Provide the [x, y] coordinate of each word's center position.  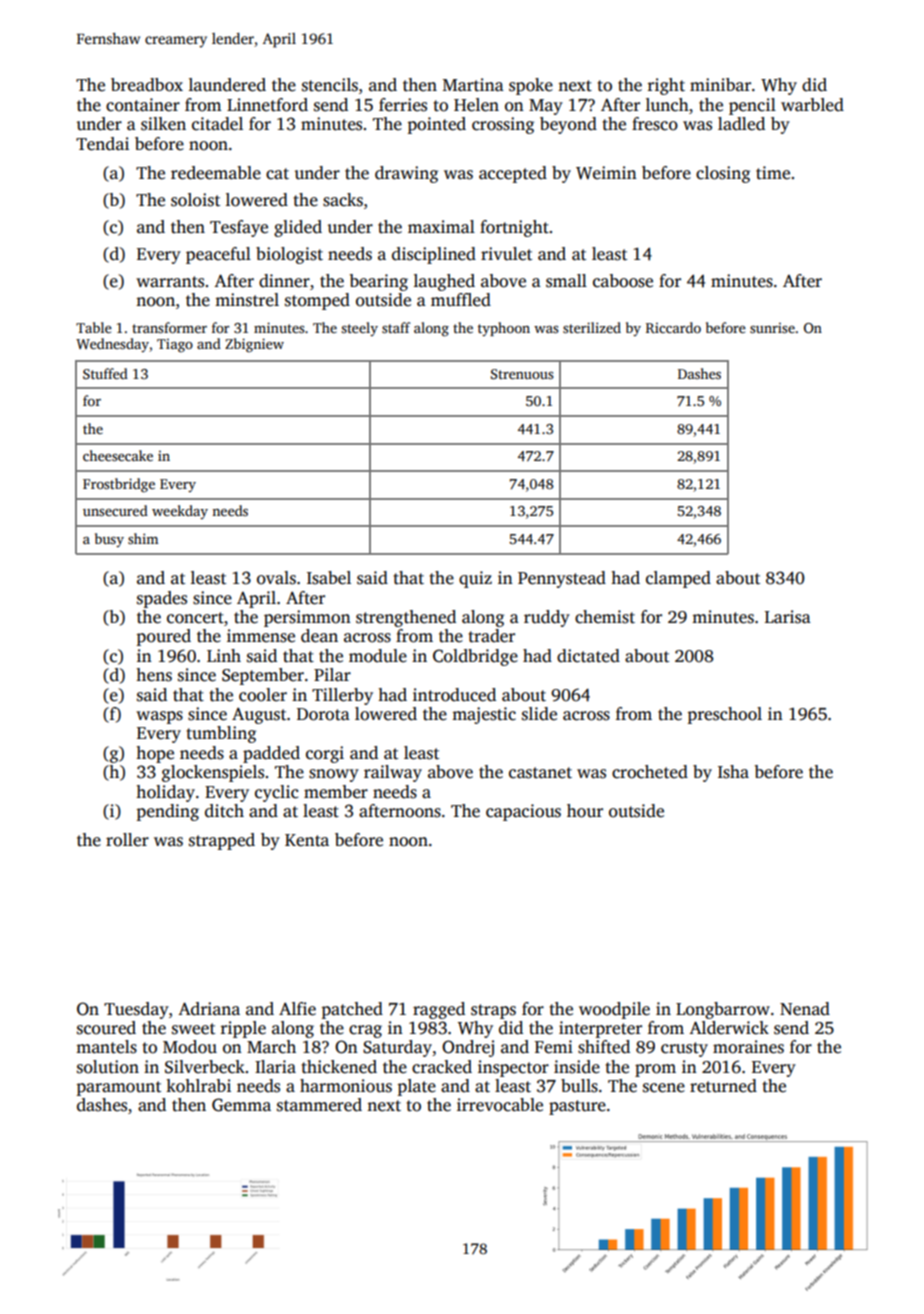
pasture [577, 1107]
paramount [119, 1088]
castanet [540, 773]
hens [154, 675]
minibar [720, 84]
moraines [748, 1047]
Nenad [805, 1009]
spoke [531, 86]
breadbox [147, 85]
